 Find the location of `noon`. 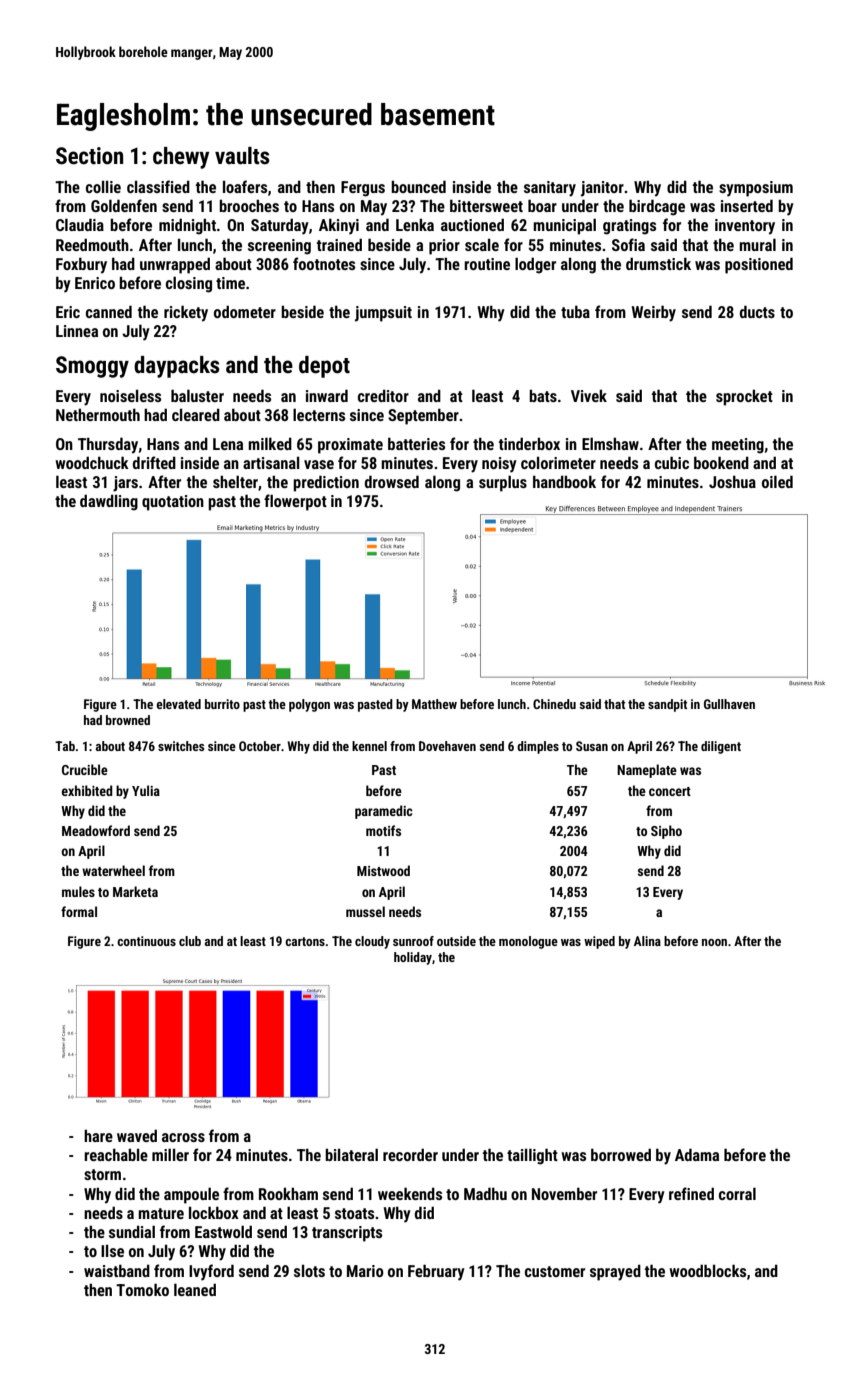

noon is located at coordinates (714, 942).
